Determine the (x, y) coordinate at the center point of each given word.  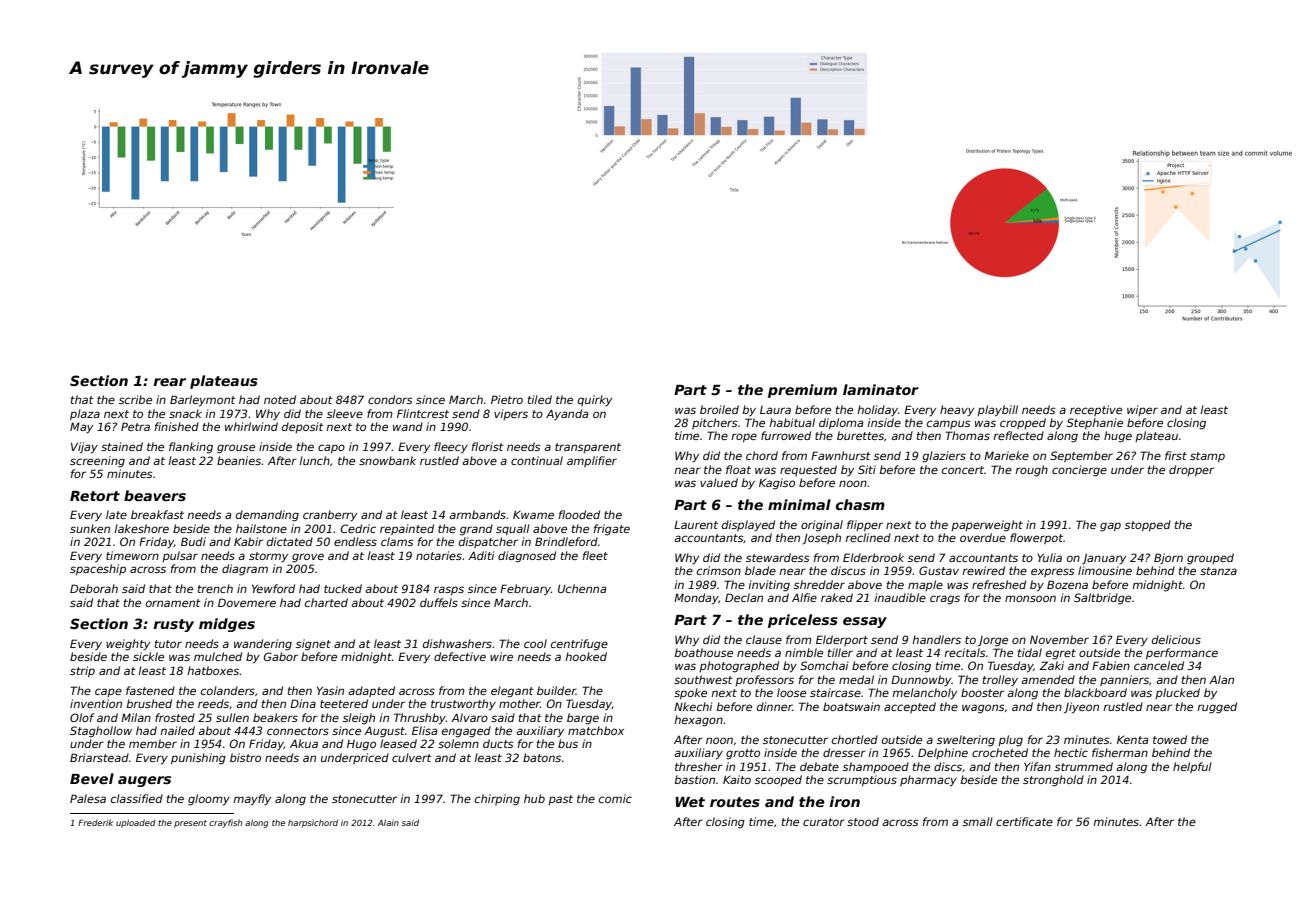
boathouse (703, 652)
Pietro (507, 399)
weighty (128, 645)
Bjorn (1168, 558)
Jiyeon (1081, 708)
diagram (245, 570)
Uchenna (582, 588)
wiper (1142, 410)
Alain (388, 822)
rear (170, 382)
